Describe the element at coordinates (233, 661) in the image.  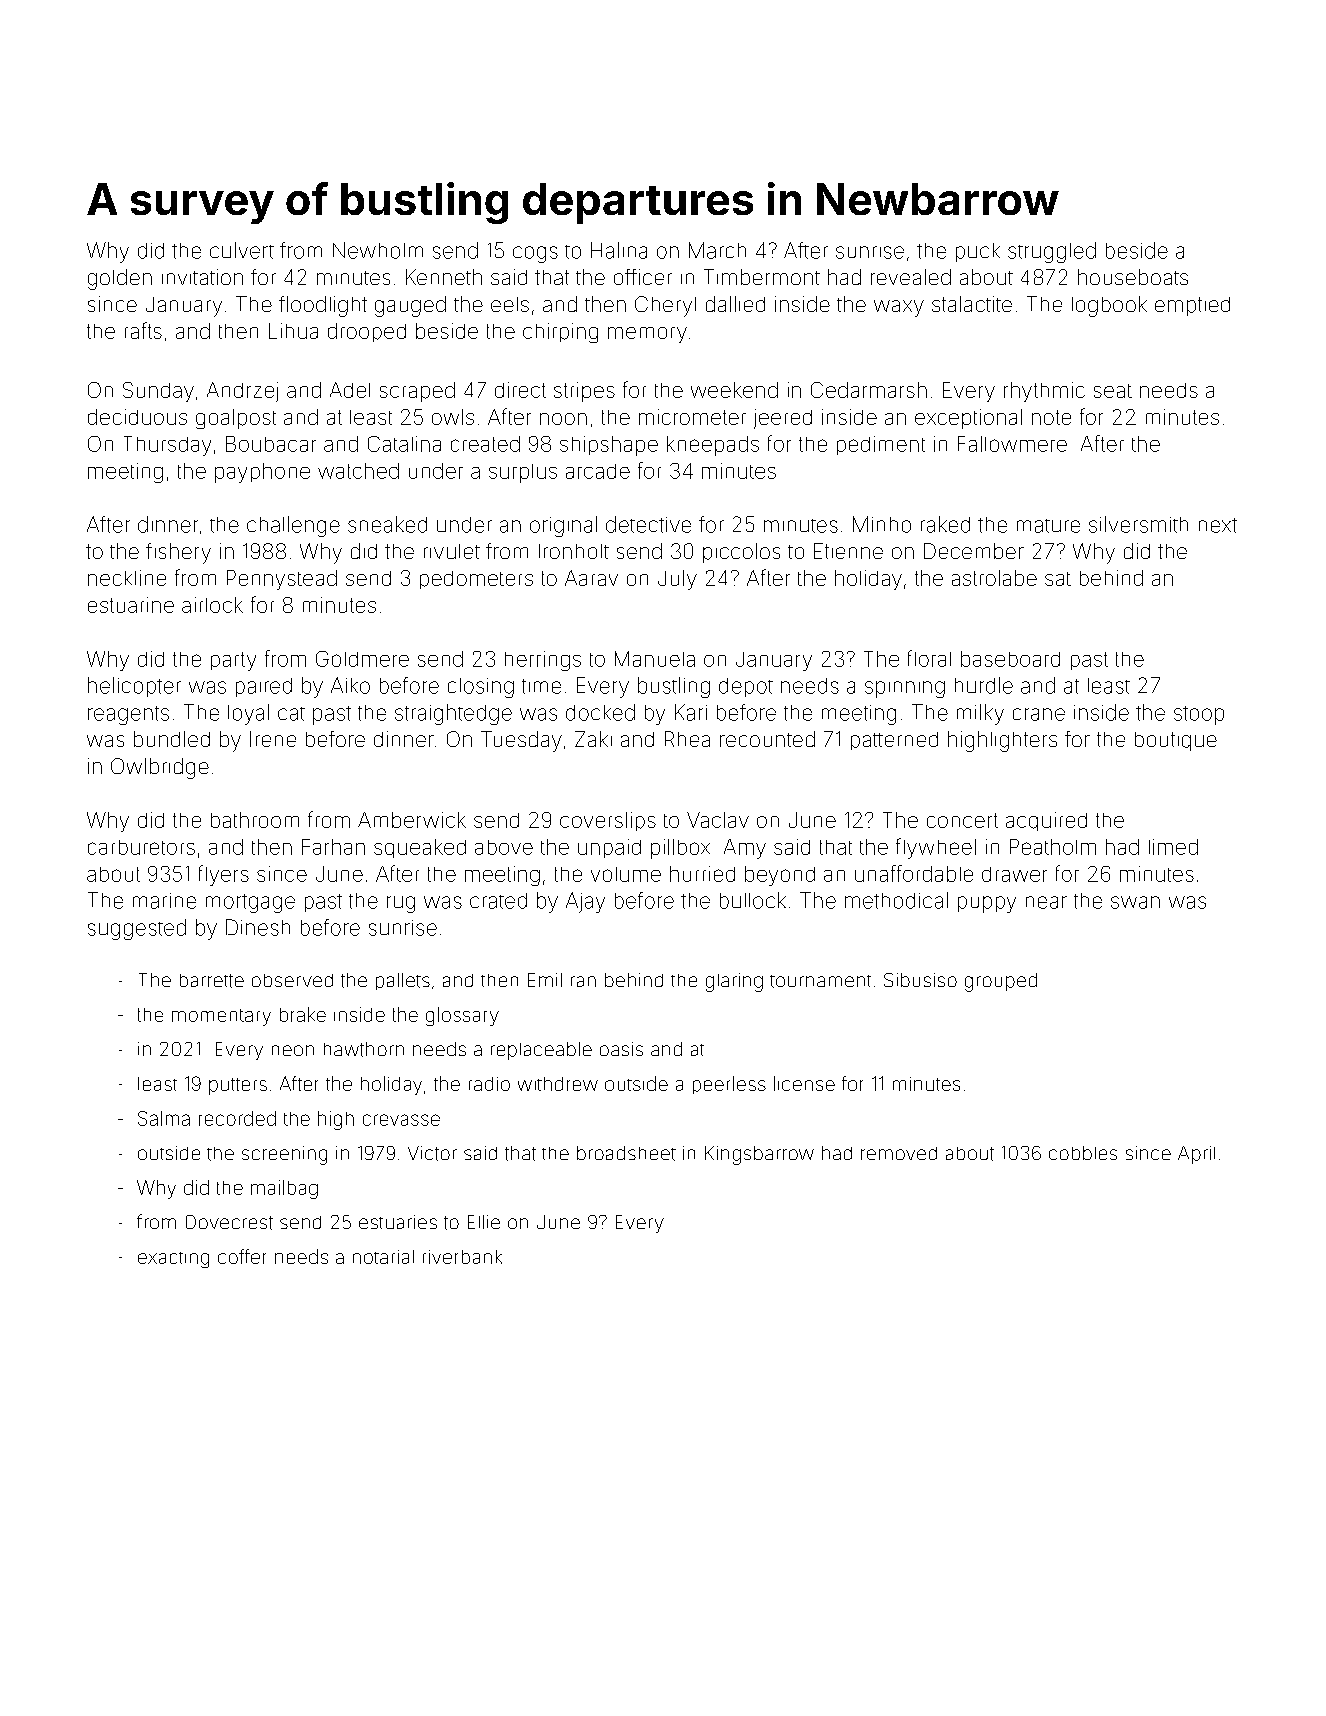
I see `party` at that location.
